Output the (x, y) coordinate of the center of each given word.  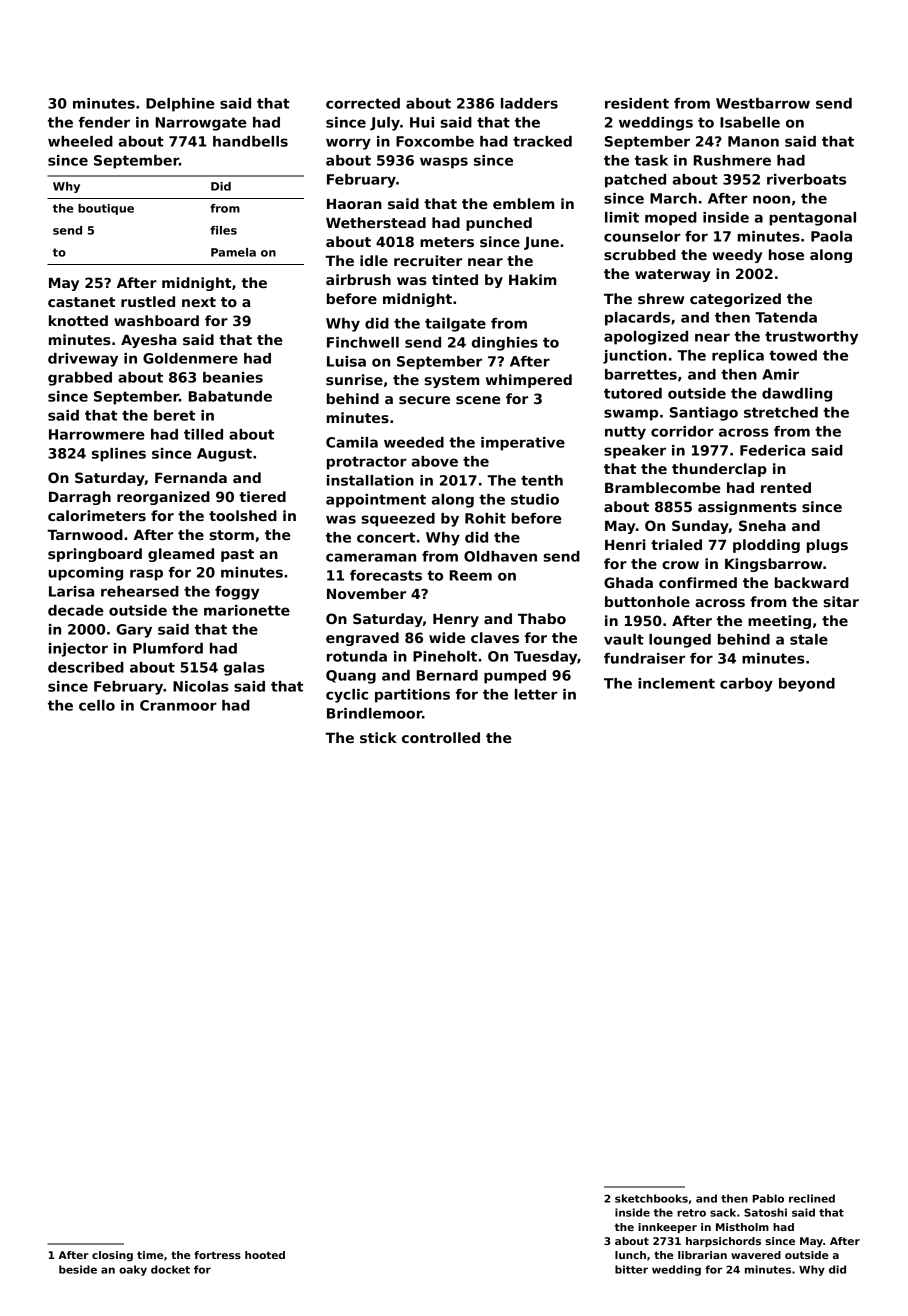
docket (170, 1269)
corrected (363, 103)
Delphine (180, 105)
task (651, 160)
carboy (746, 685)
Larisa (71, 591)
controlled (441, 737)
